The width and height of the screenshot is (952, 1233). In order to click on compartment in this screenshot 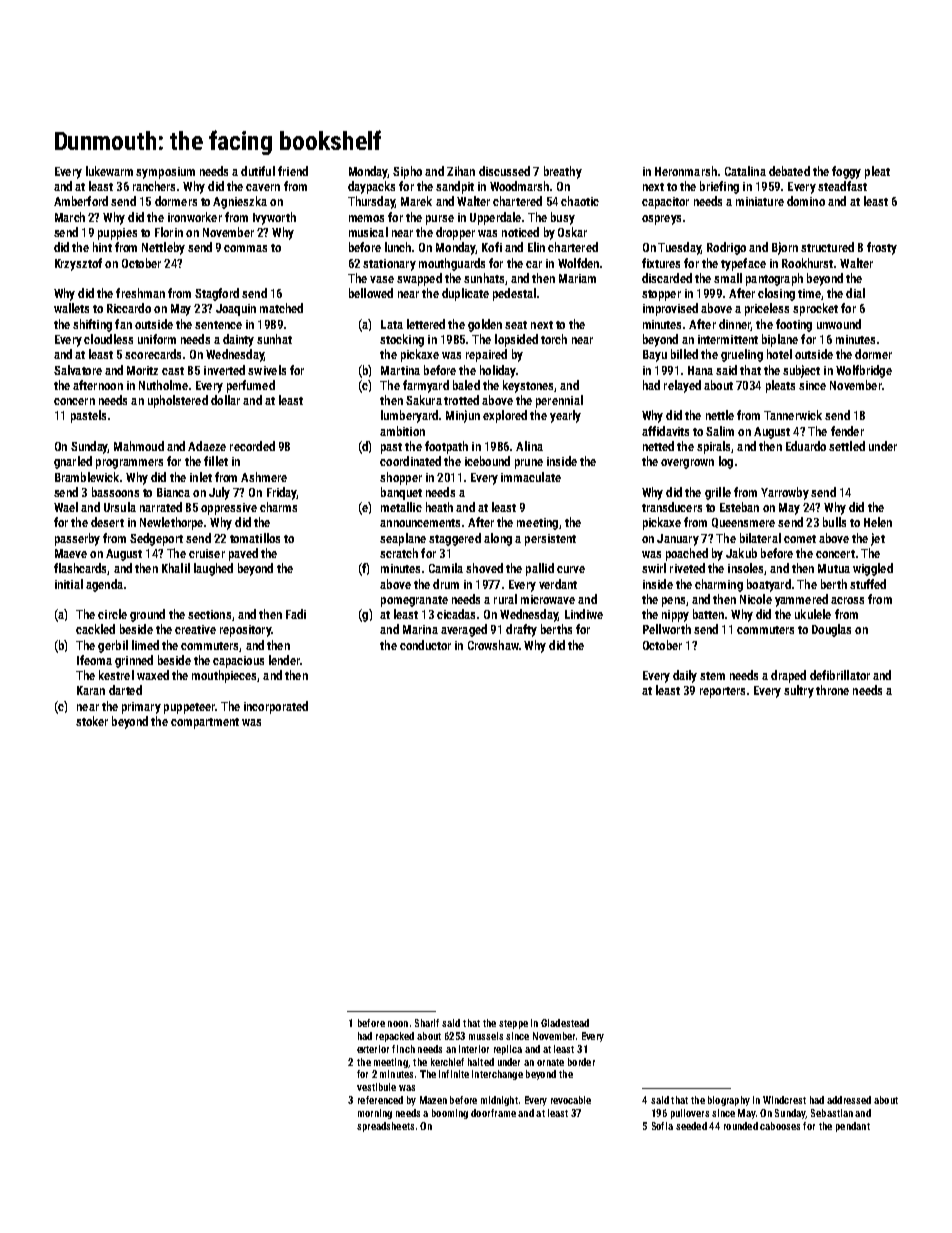, I will do `click(205, 723)`.
